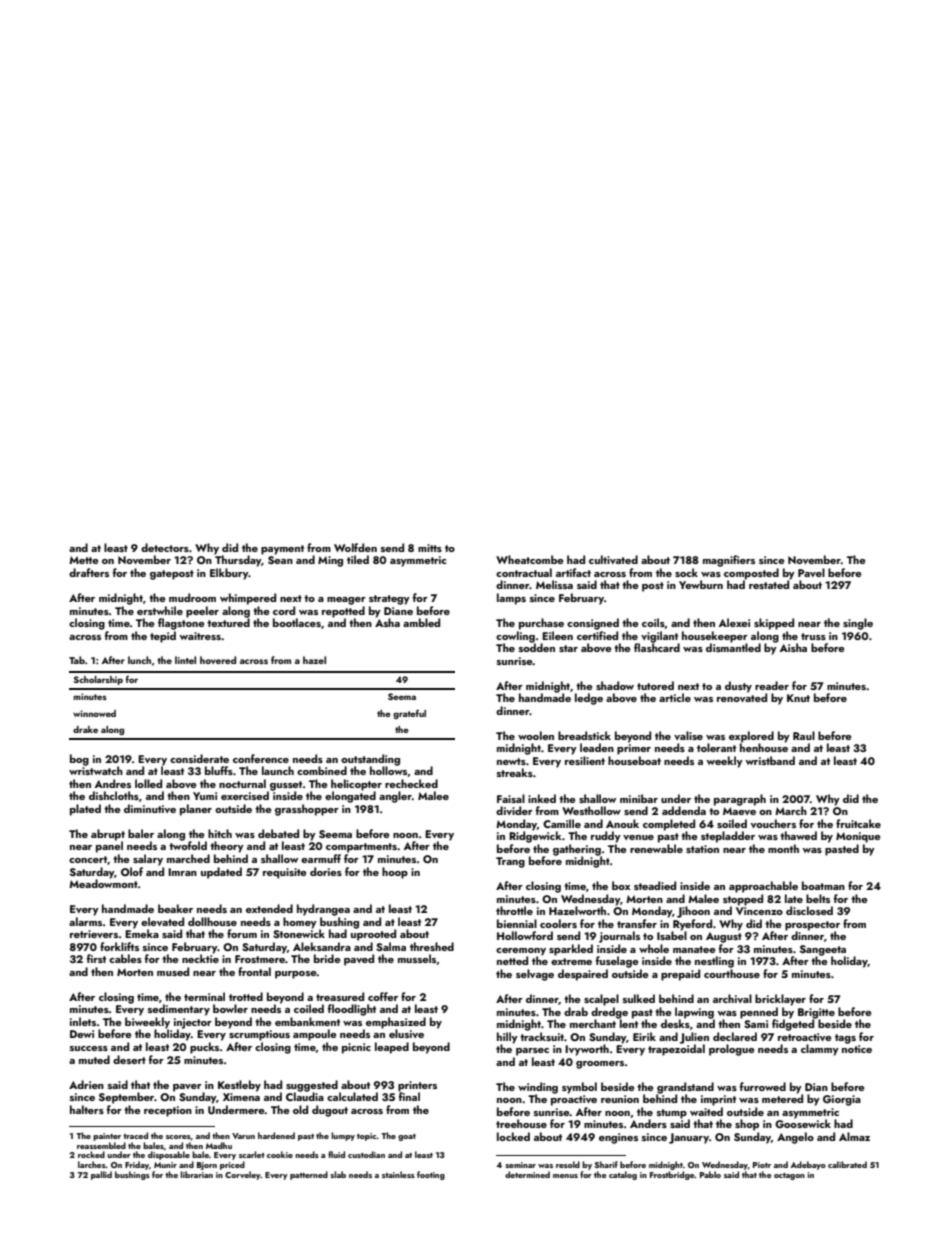  I want to click on printers, so click(417, 1086).
